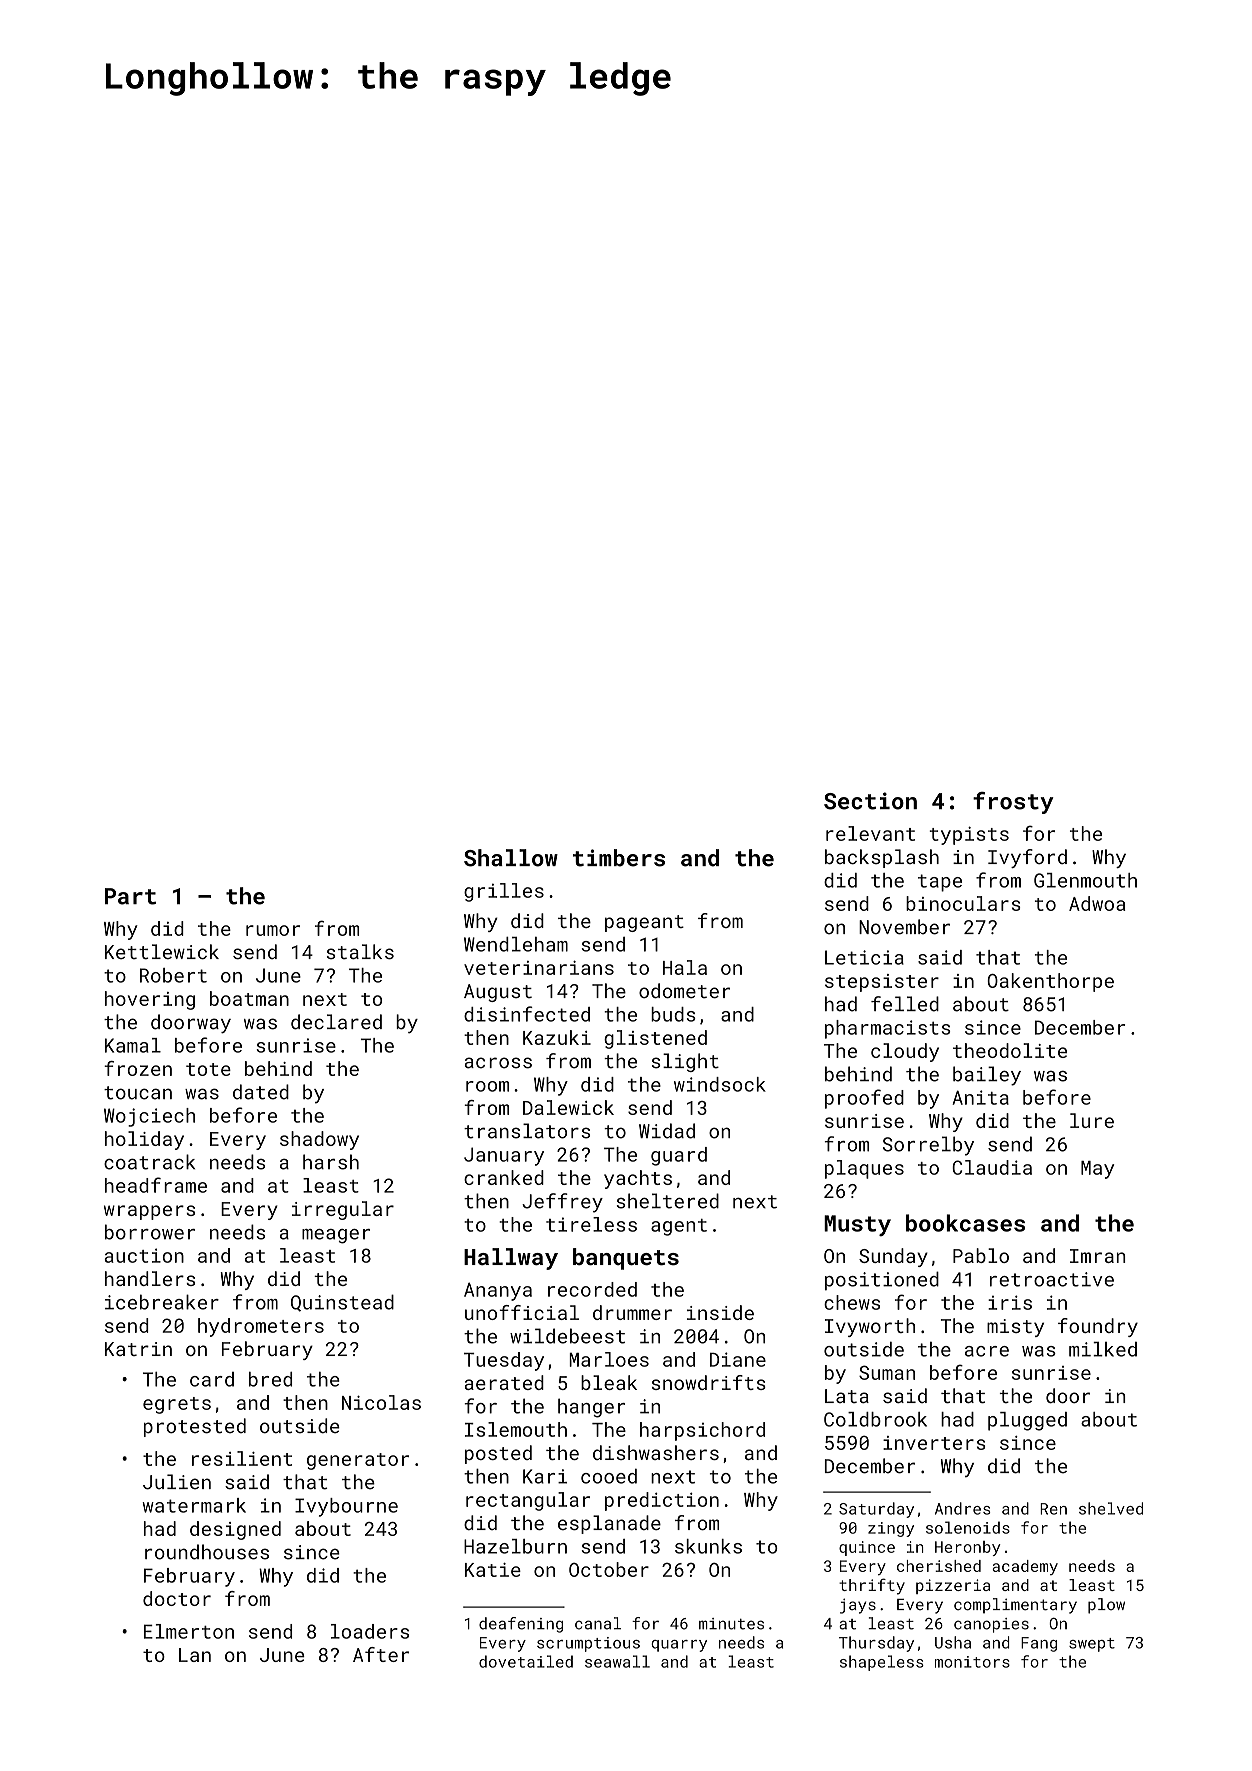 The width and height of the screenshot is (1252, 1771). Describe the element at coordinates (189, 1631) in the screenshot. I see `Elmerton` at that location.
